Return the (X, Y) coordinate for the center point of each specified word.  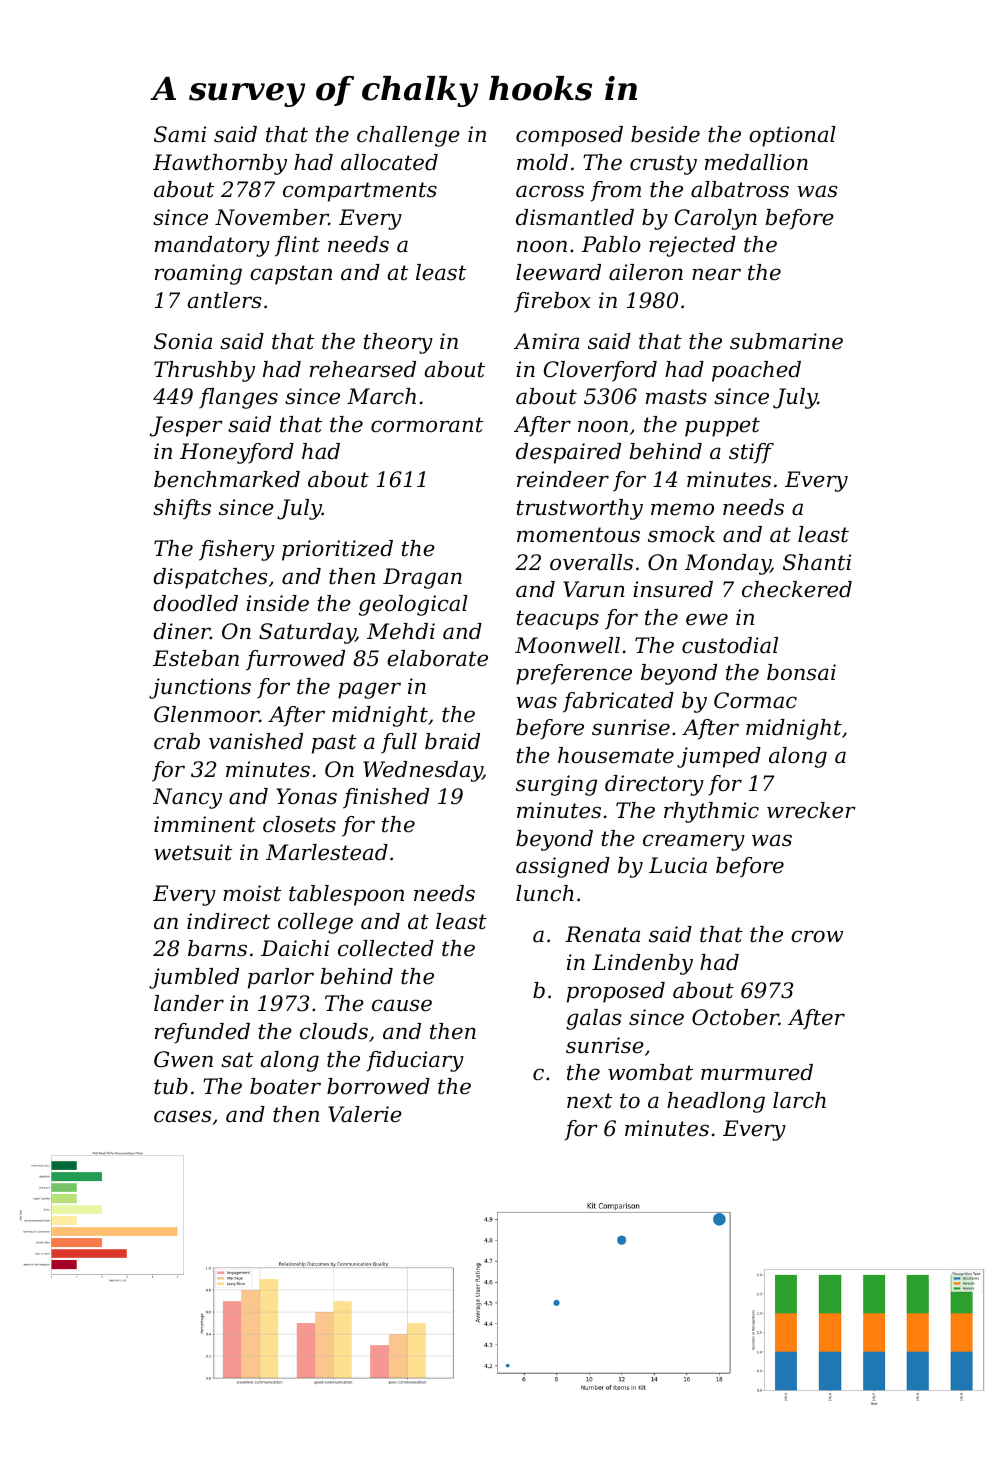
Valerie (365, 1114)
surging (556, 785)
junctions (200, 688)
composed (569, 136)
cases (182, 1116)
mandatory (212, 246)
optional (792, 136)
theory (398, 343)
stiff (751, 453)
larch (799, 1100)
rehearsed (363, 369)
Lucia (678, 865)
